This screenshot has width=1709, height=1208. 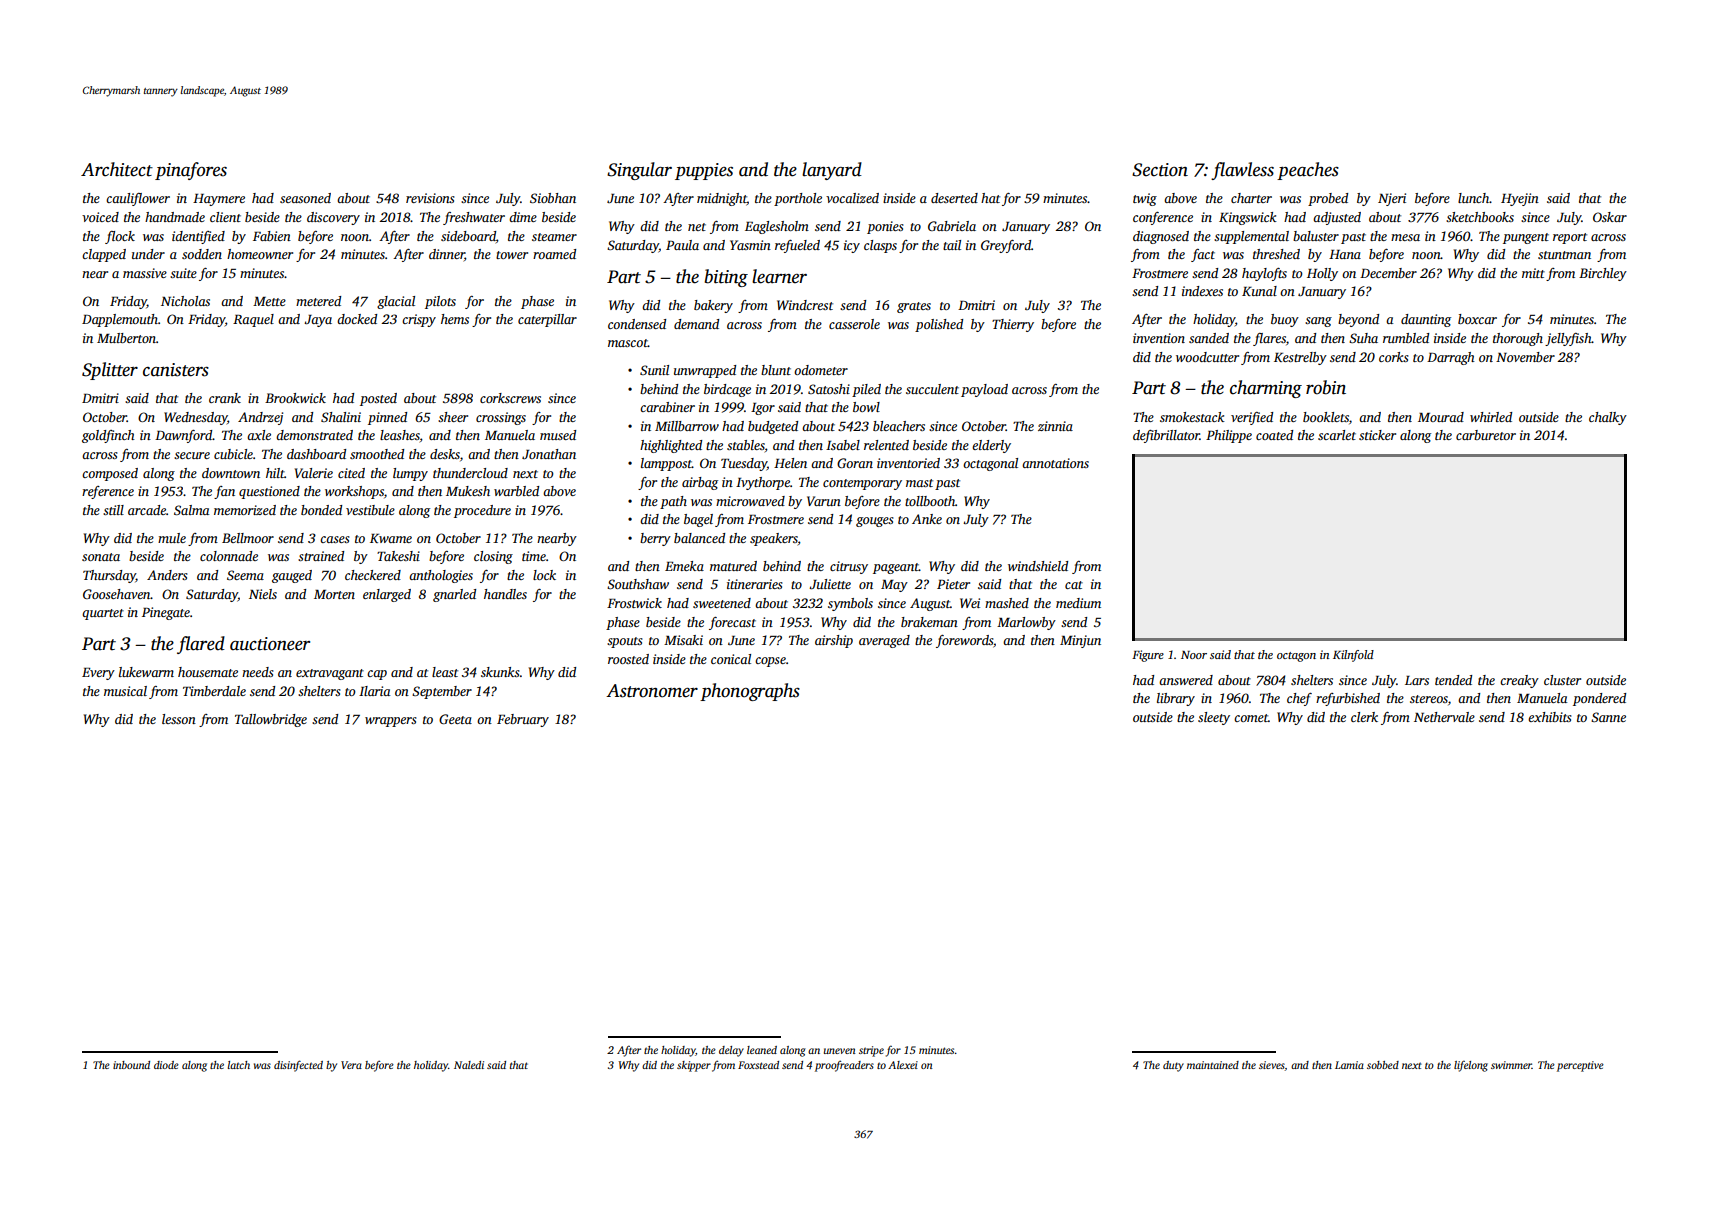 I want to click on December, so click(x=1388, y=273).
